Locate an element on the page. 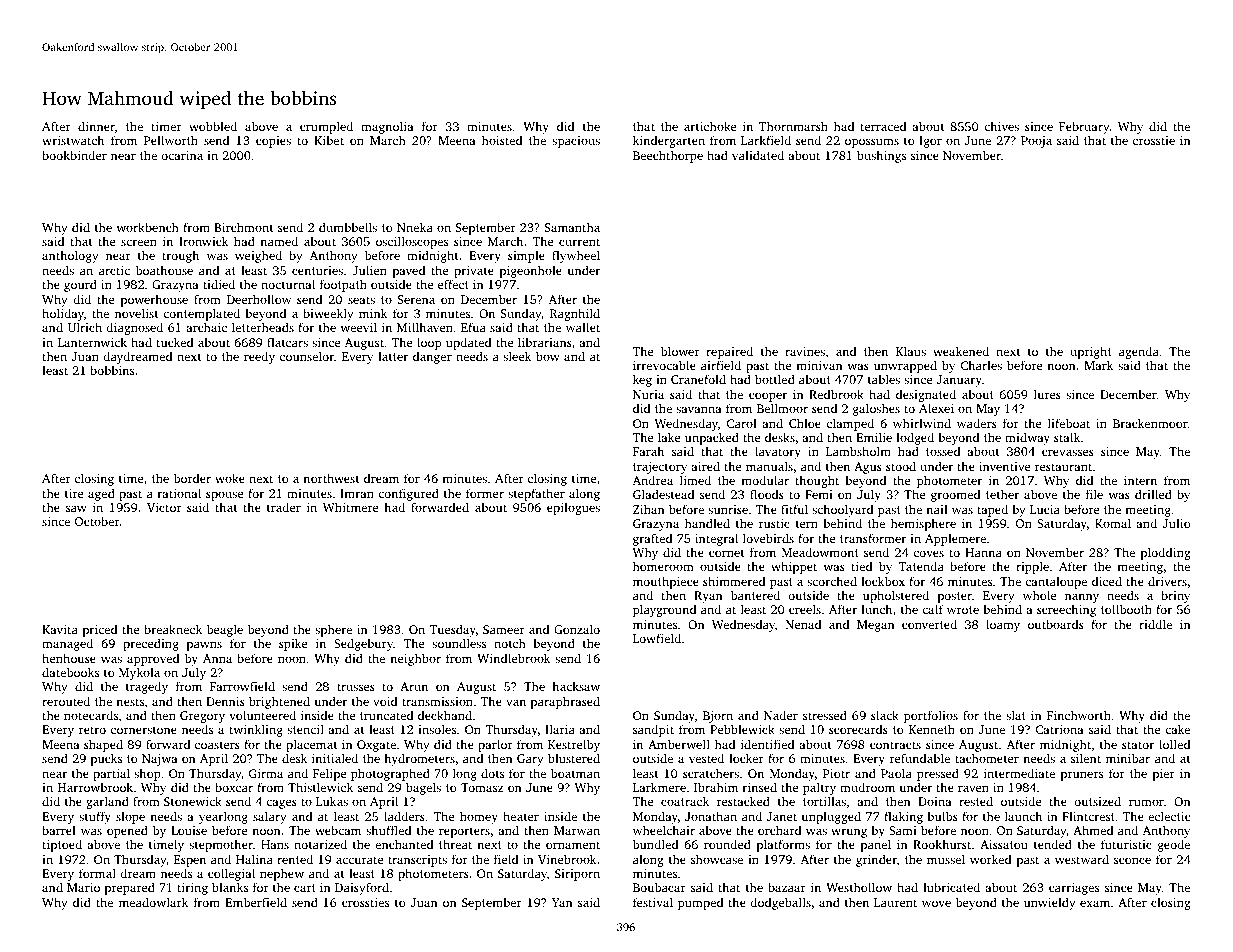 Image resolution: width=1233 pixels, height=952 pixels. Pooja is located at coordinates (1036, 142).
